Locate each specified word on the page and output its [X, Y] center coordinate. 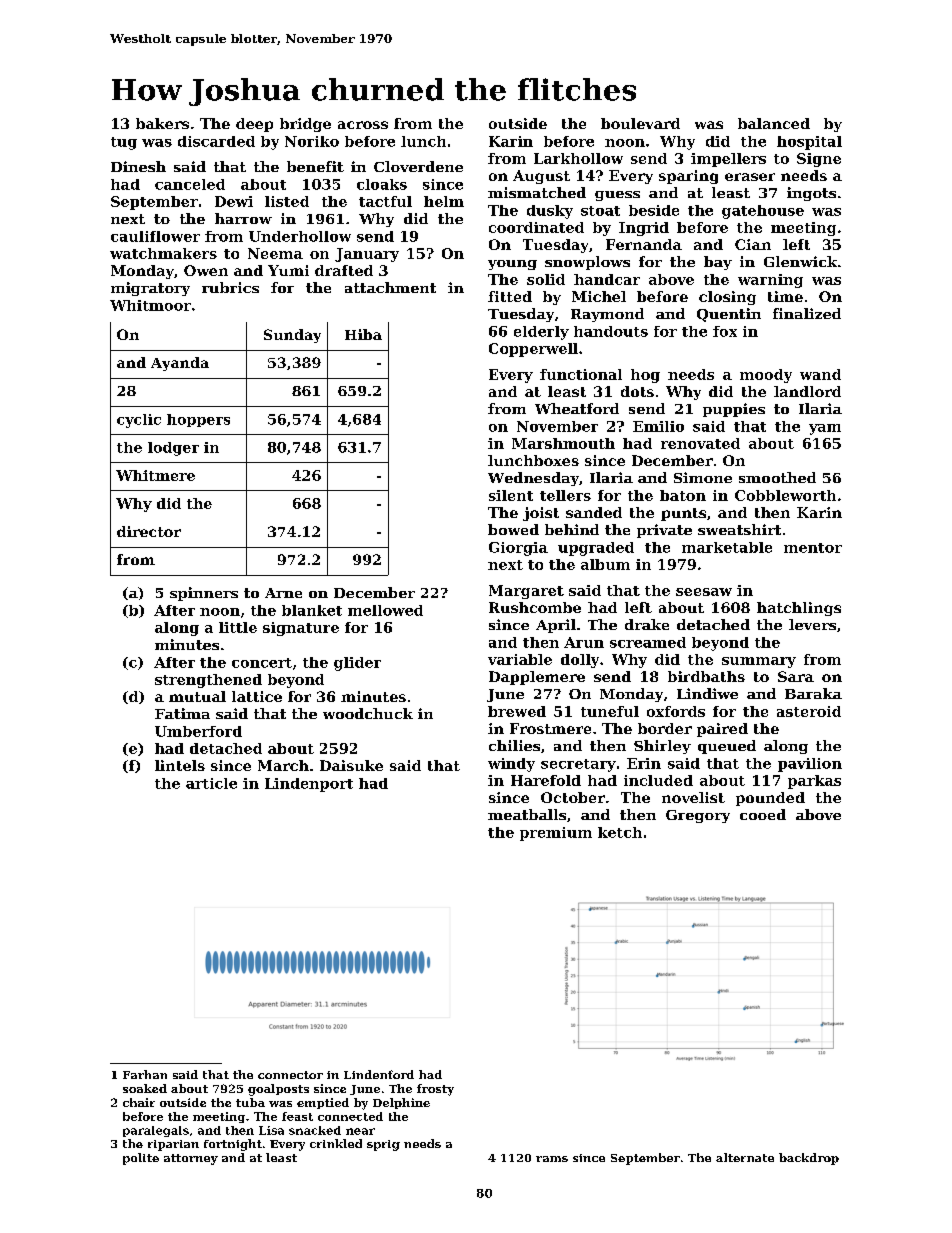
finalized [807, 313]
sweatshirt [739, 529]
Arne [283, 593]
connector [290, 1075]
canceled [190, 184]
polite [141, 1159]
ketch [620, 832]
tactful [385, 201]
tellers [565, 495]
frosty [435, 1090]
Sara [796, 676]
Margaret [526, 592]
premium [556, 834]
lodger [173, 449]
